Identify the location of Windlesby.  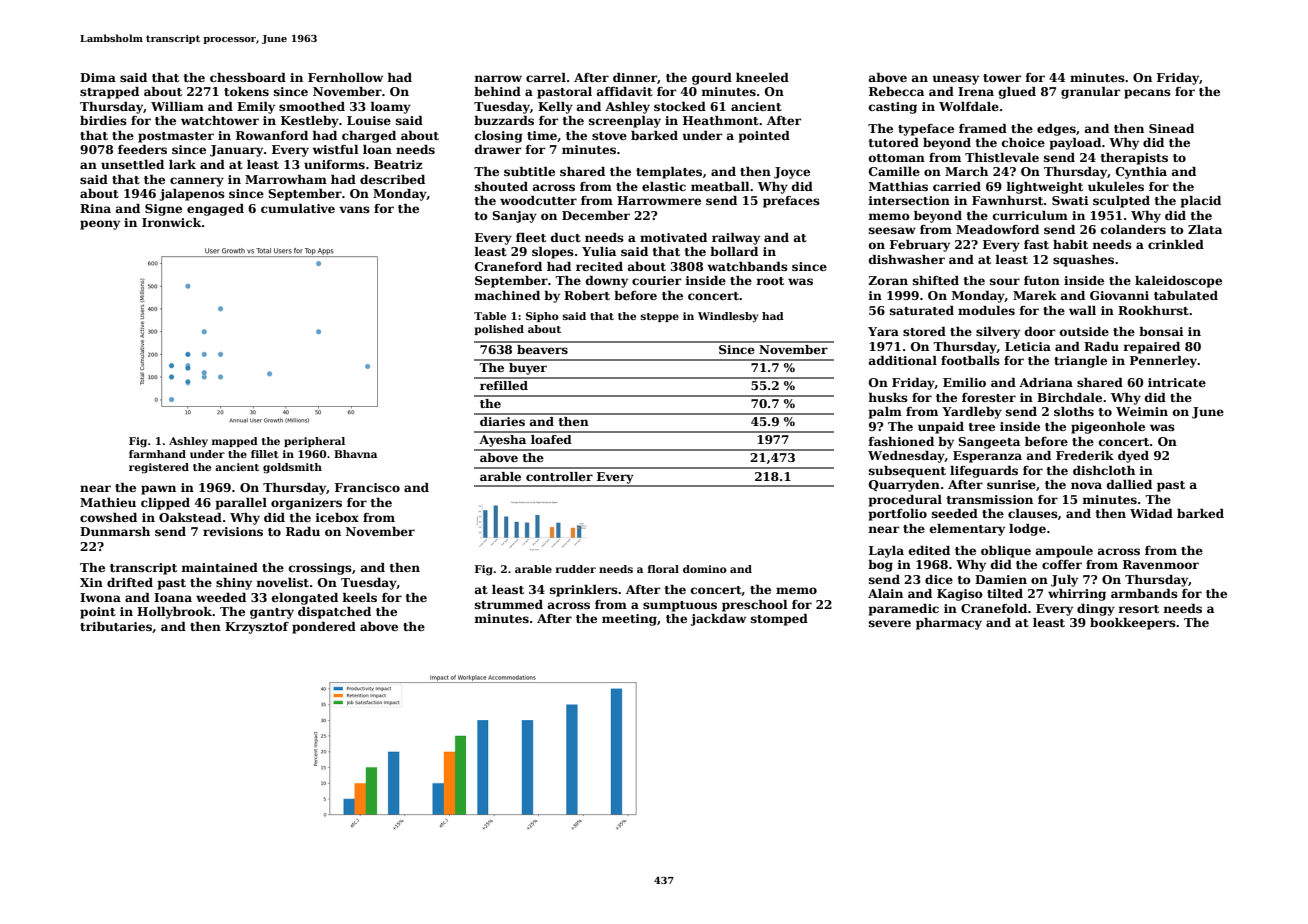
(728, 317).
